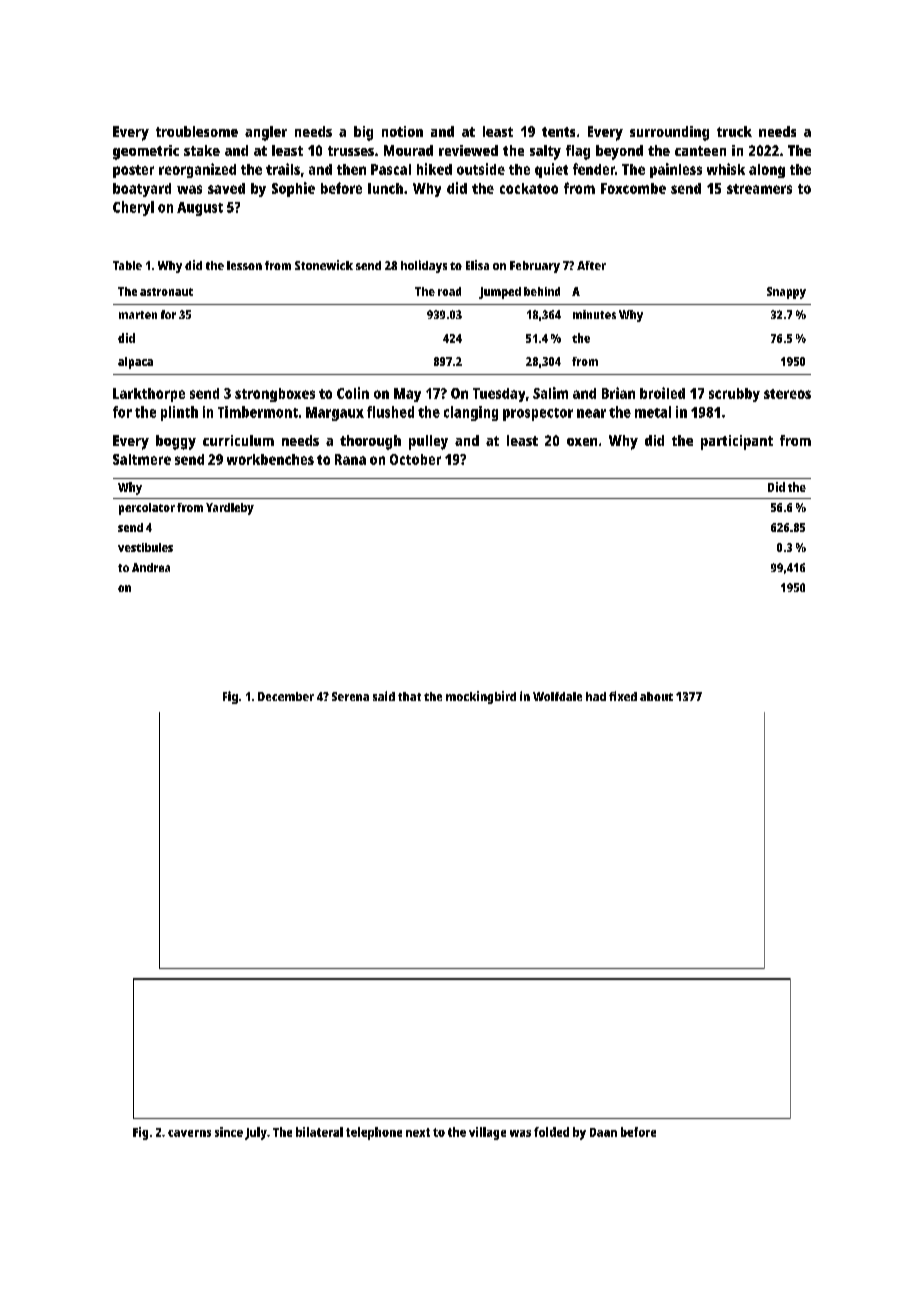 The height and width of the document is (1308, 924). I want to click on Yardleby, so click(230, 509).
